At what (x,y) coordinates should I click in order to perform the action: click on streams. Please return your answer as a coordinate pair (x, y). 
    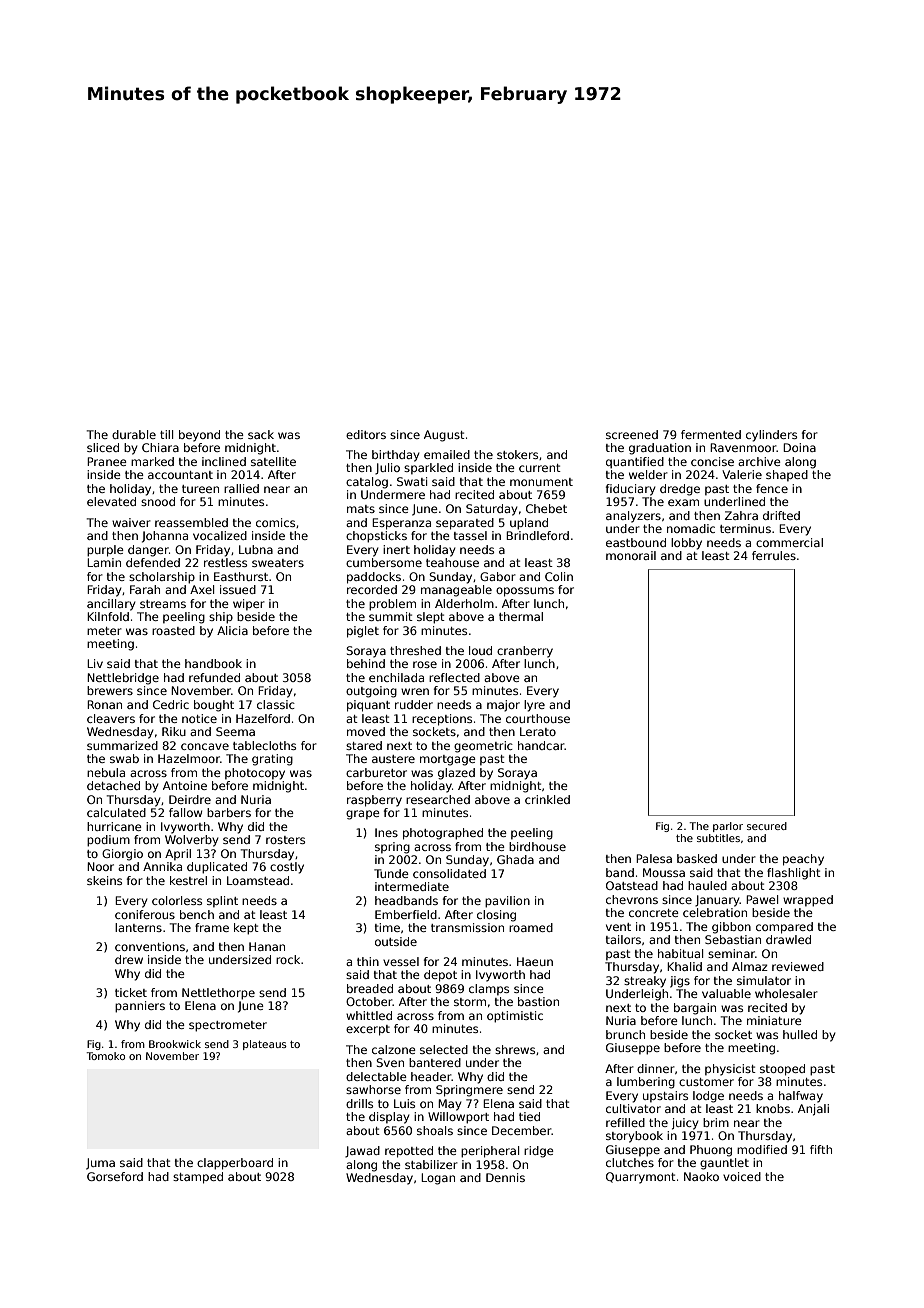
    Looking at the image, I should click on (163, 604).
